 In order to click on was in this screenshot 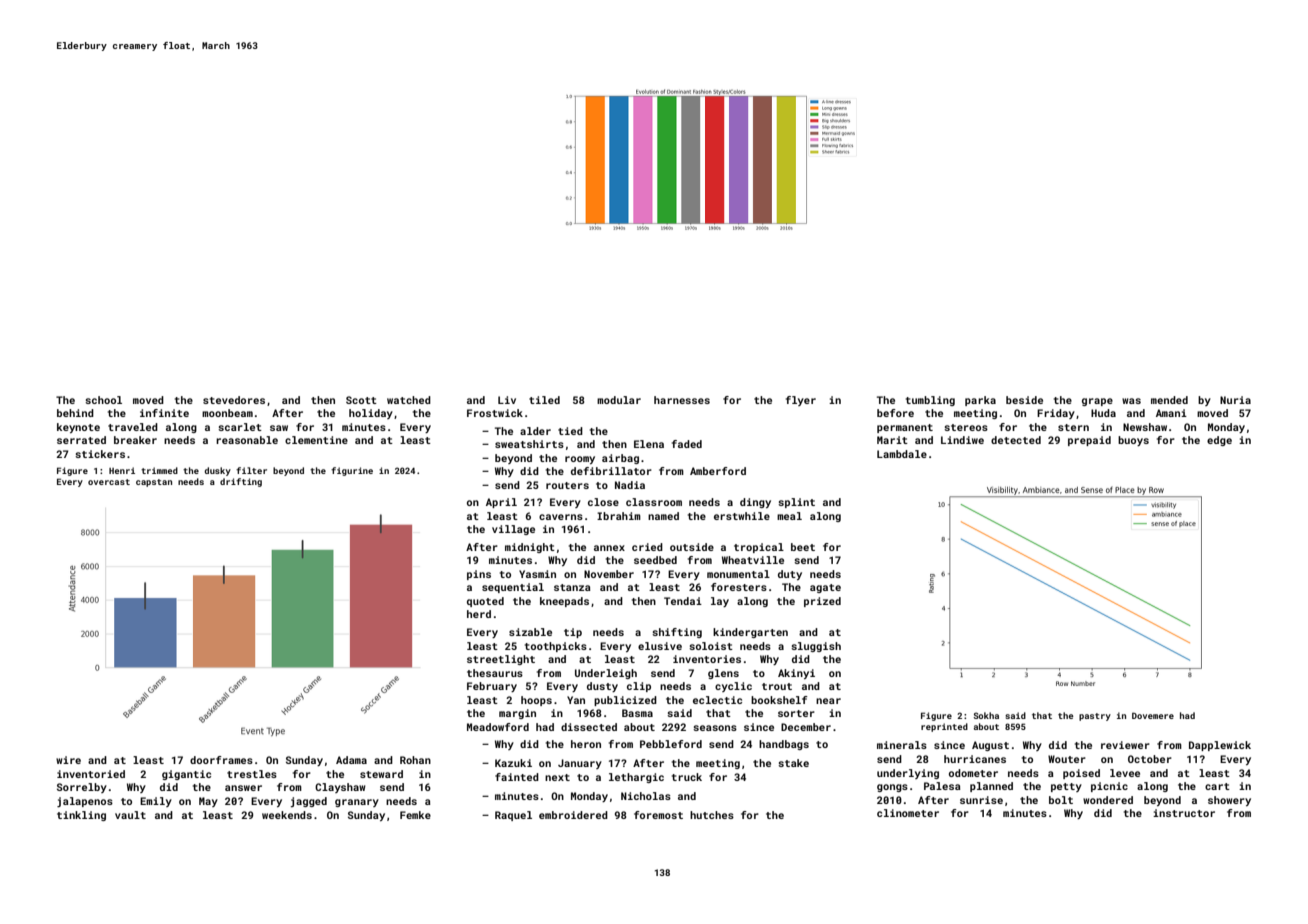, I will do `click(1131, 401)`.
